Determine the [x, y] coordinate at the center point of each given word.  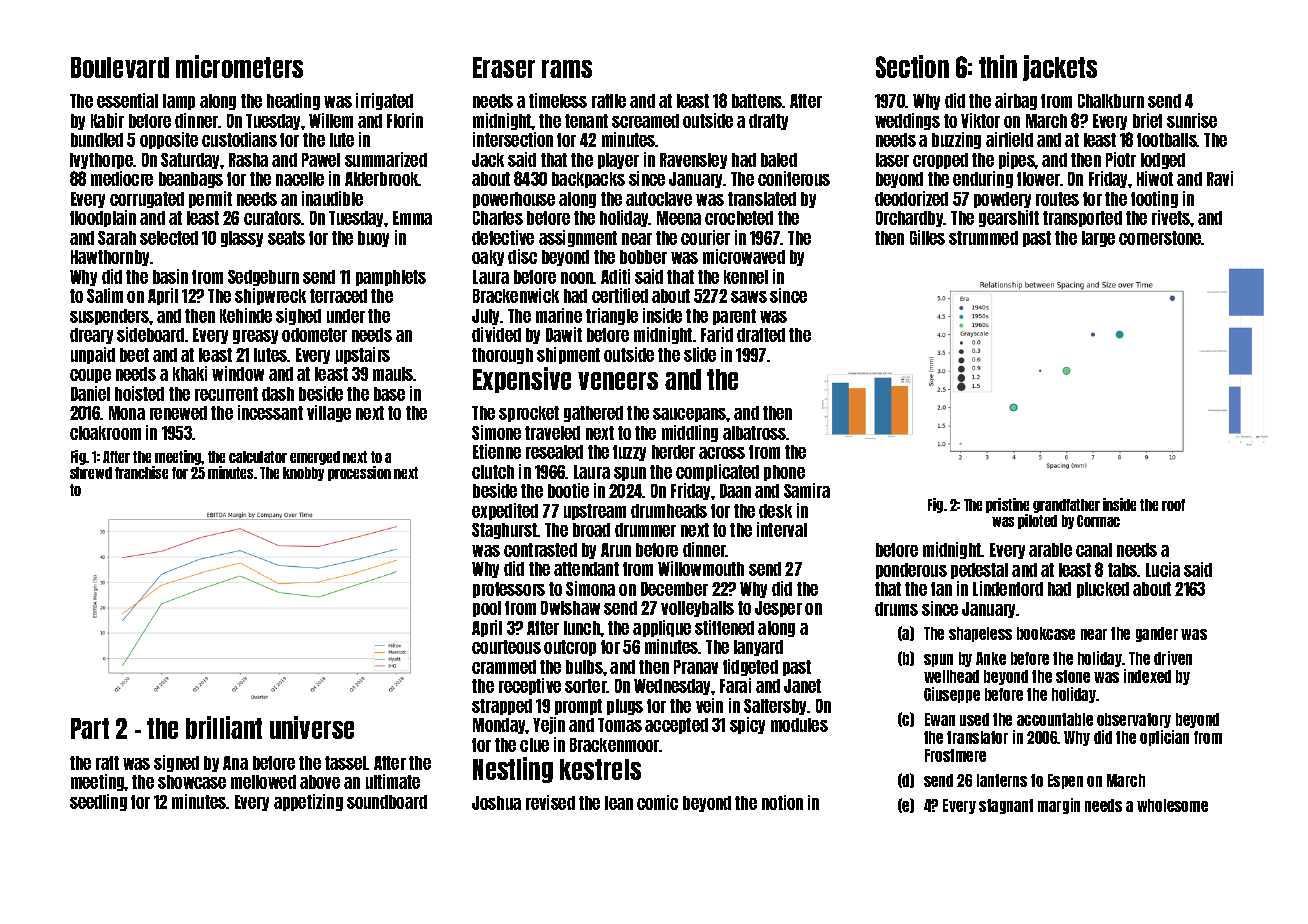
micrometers [239, 66]
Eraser [504, 67]
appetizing [308, 802]
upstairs [363, 355]
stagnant [1006, 806]
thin [998, 66]
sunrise [1192, 120]
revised [550, 802]
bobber [643, 257]
